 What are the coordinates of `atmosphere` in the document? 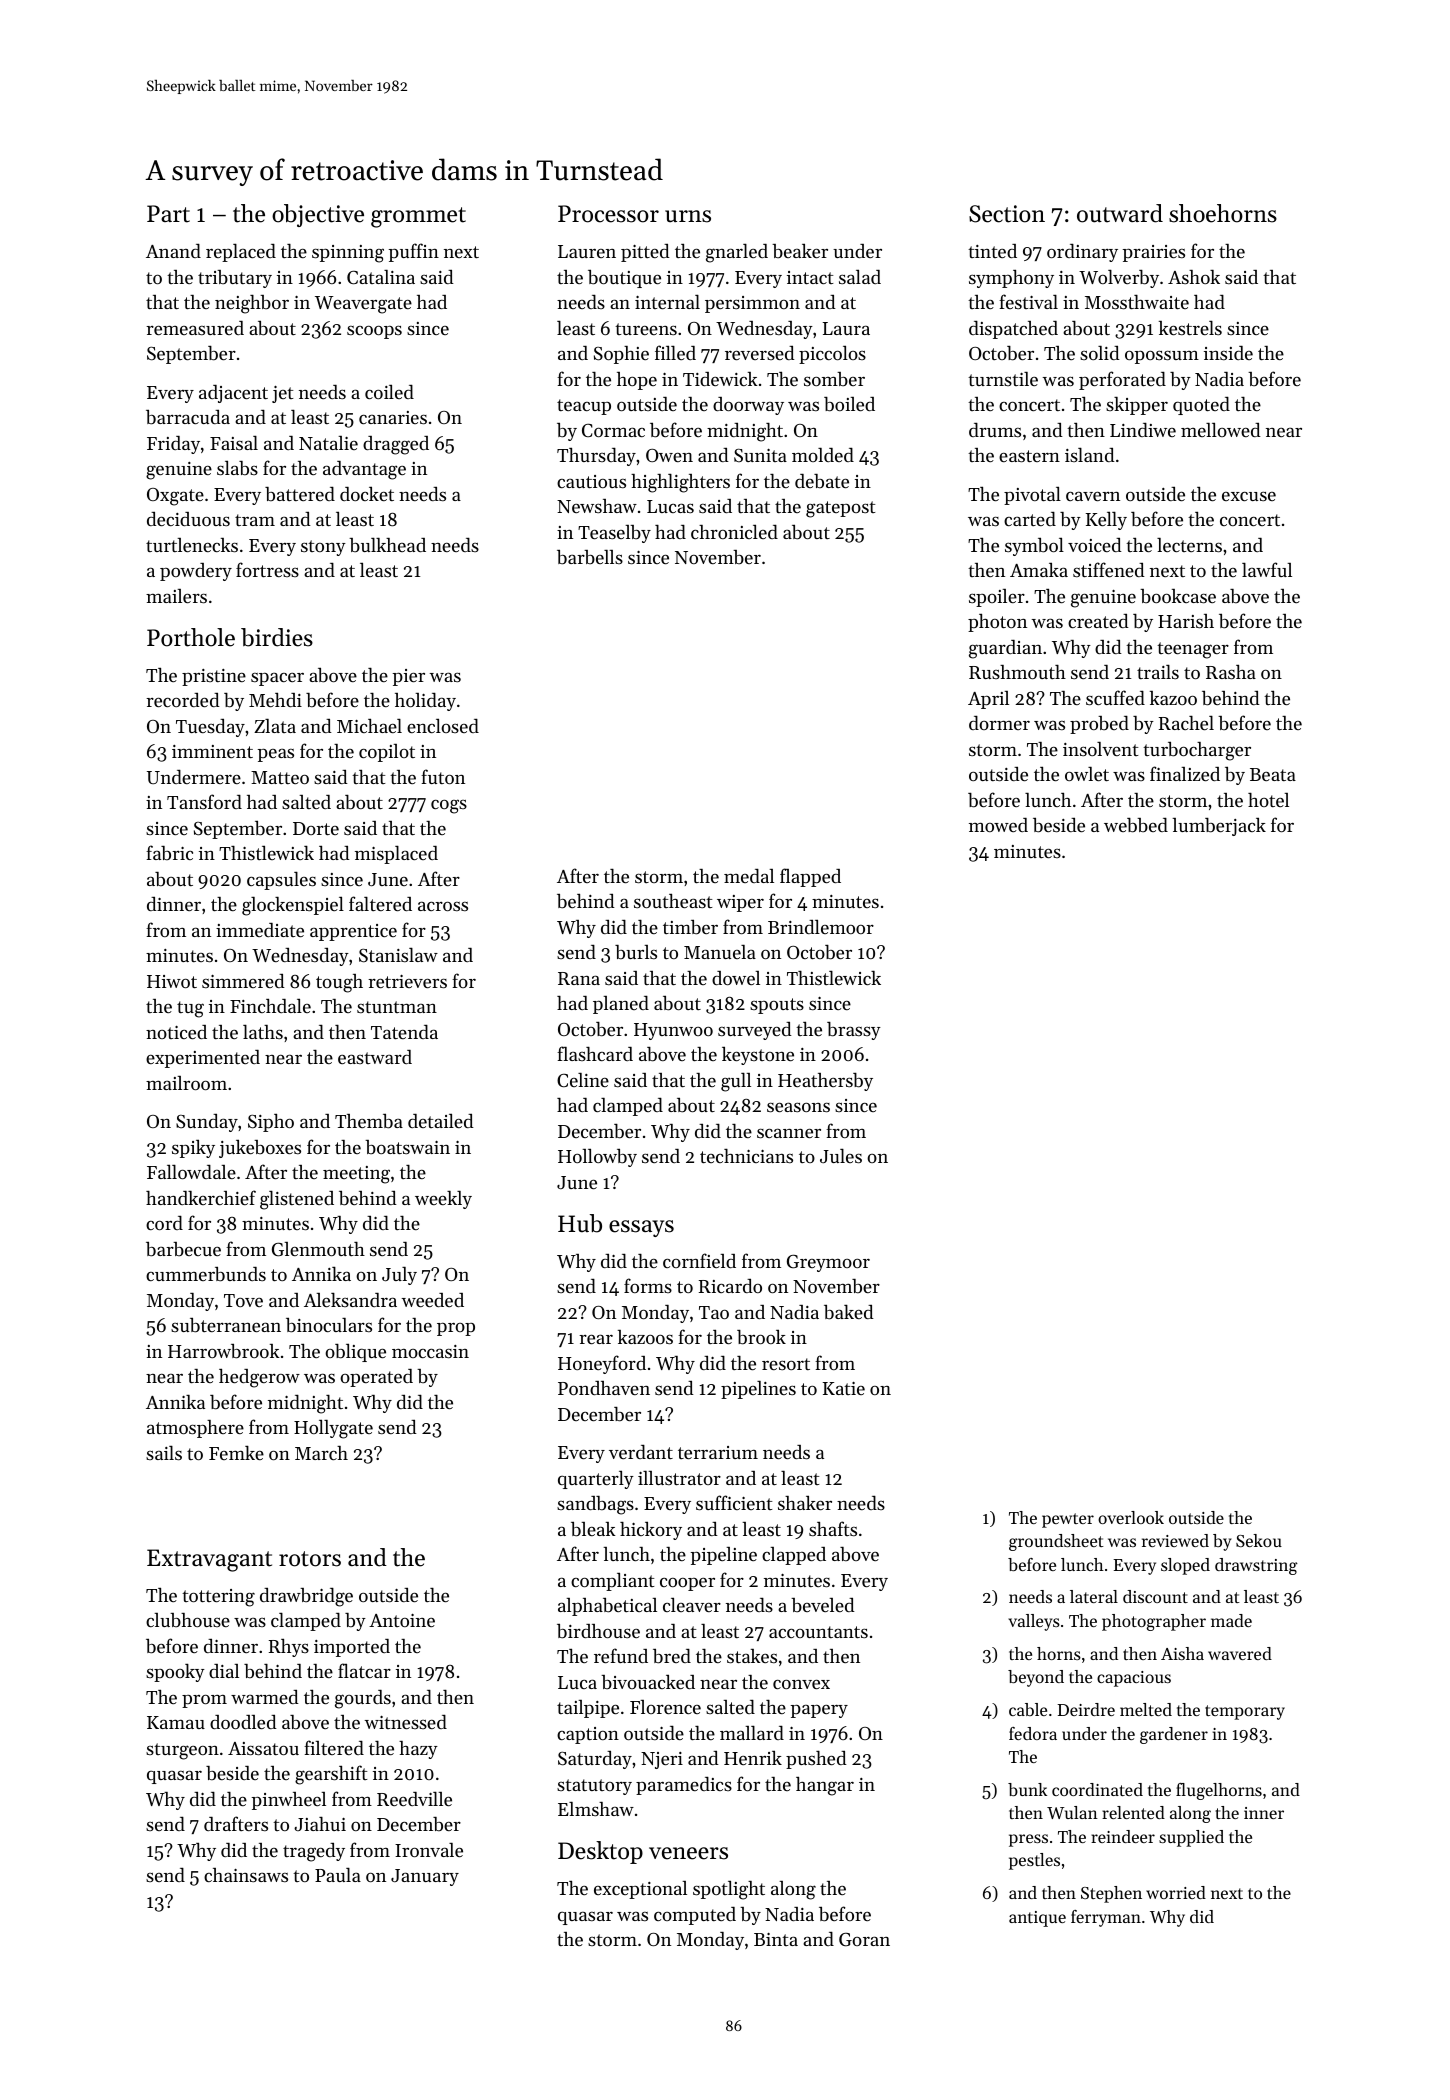 It's located at (195, 1429).
